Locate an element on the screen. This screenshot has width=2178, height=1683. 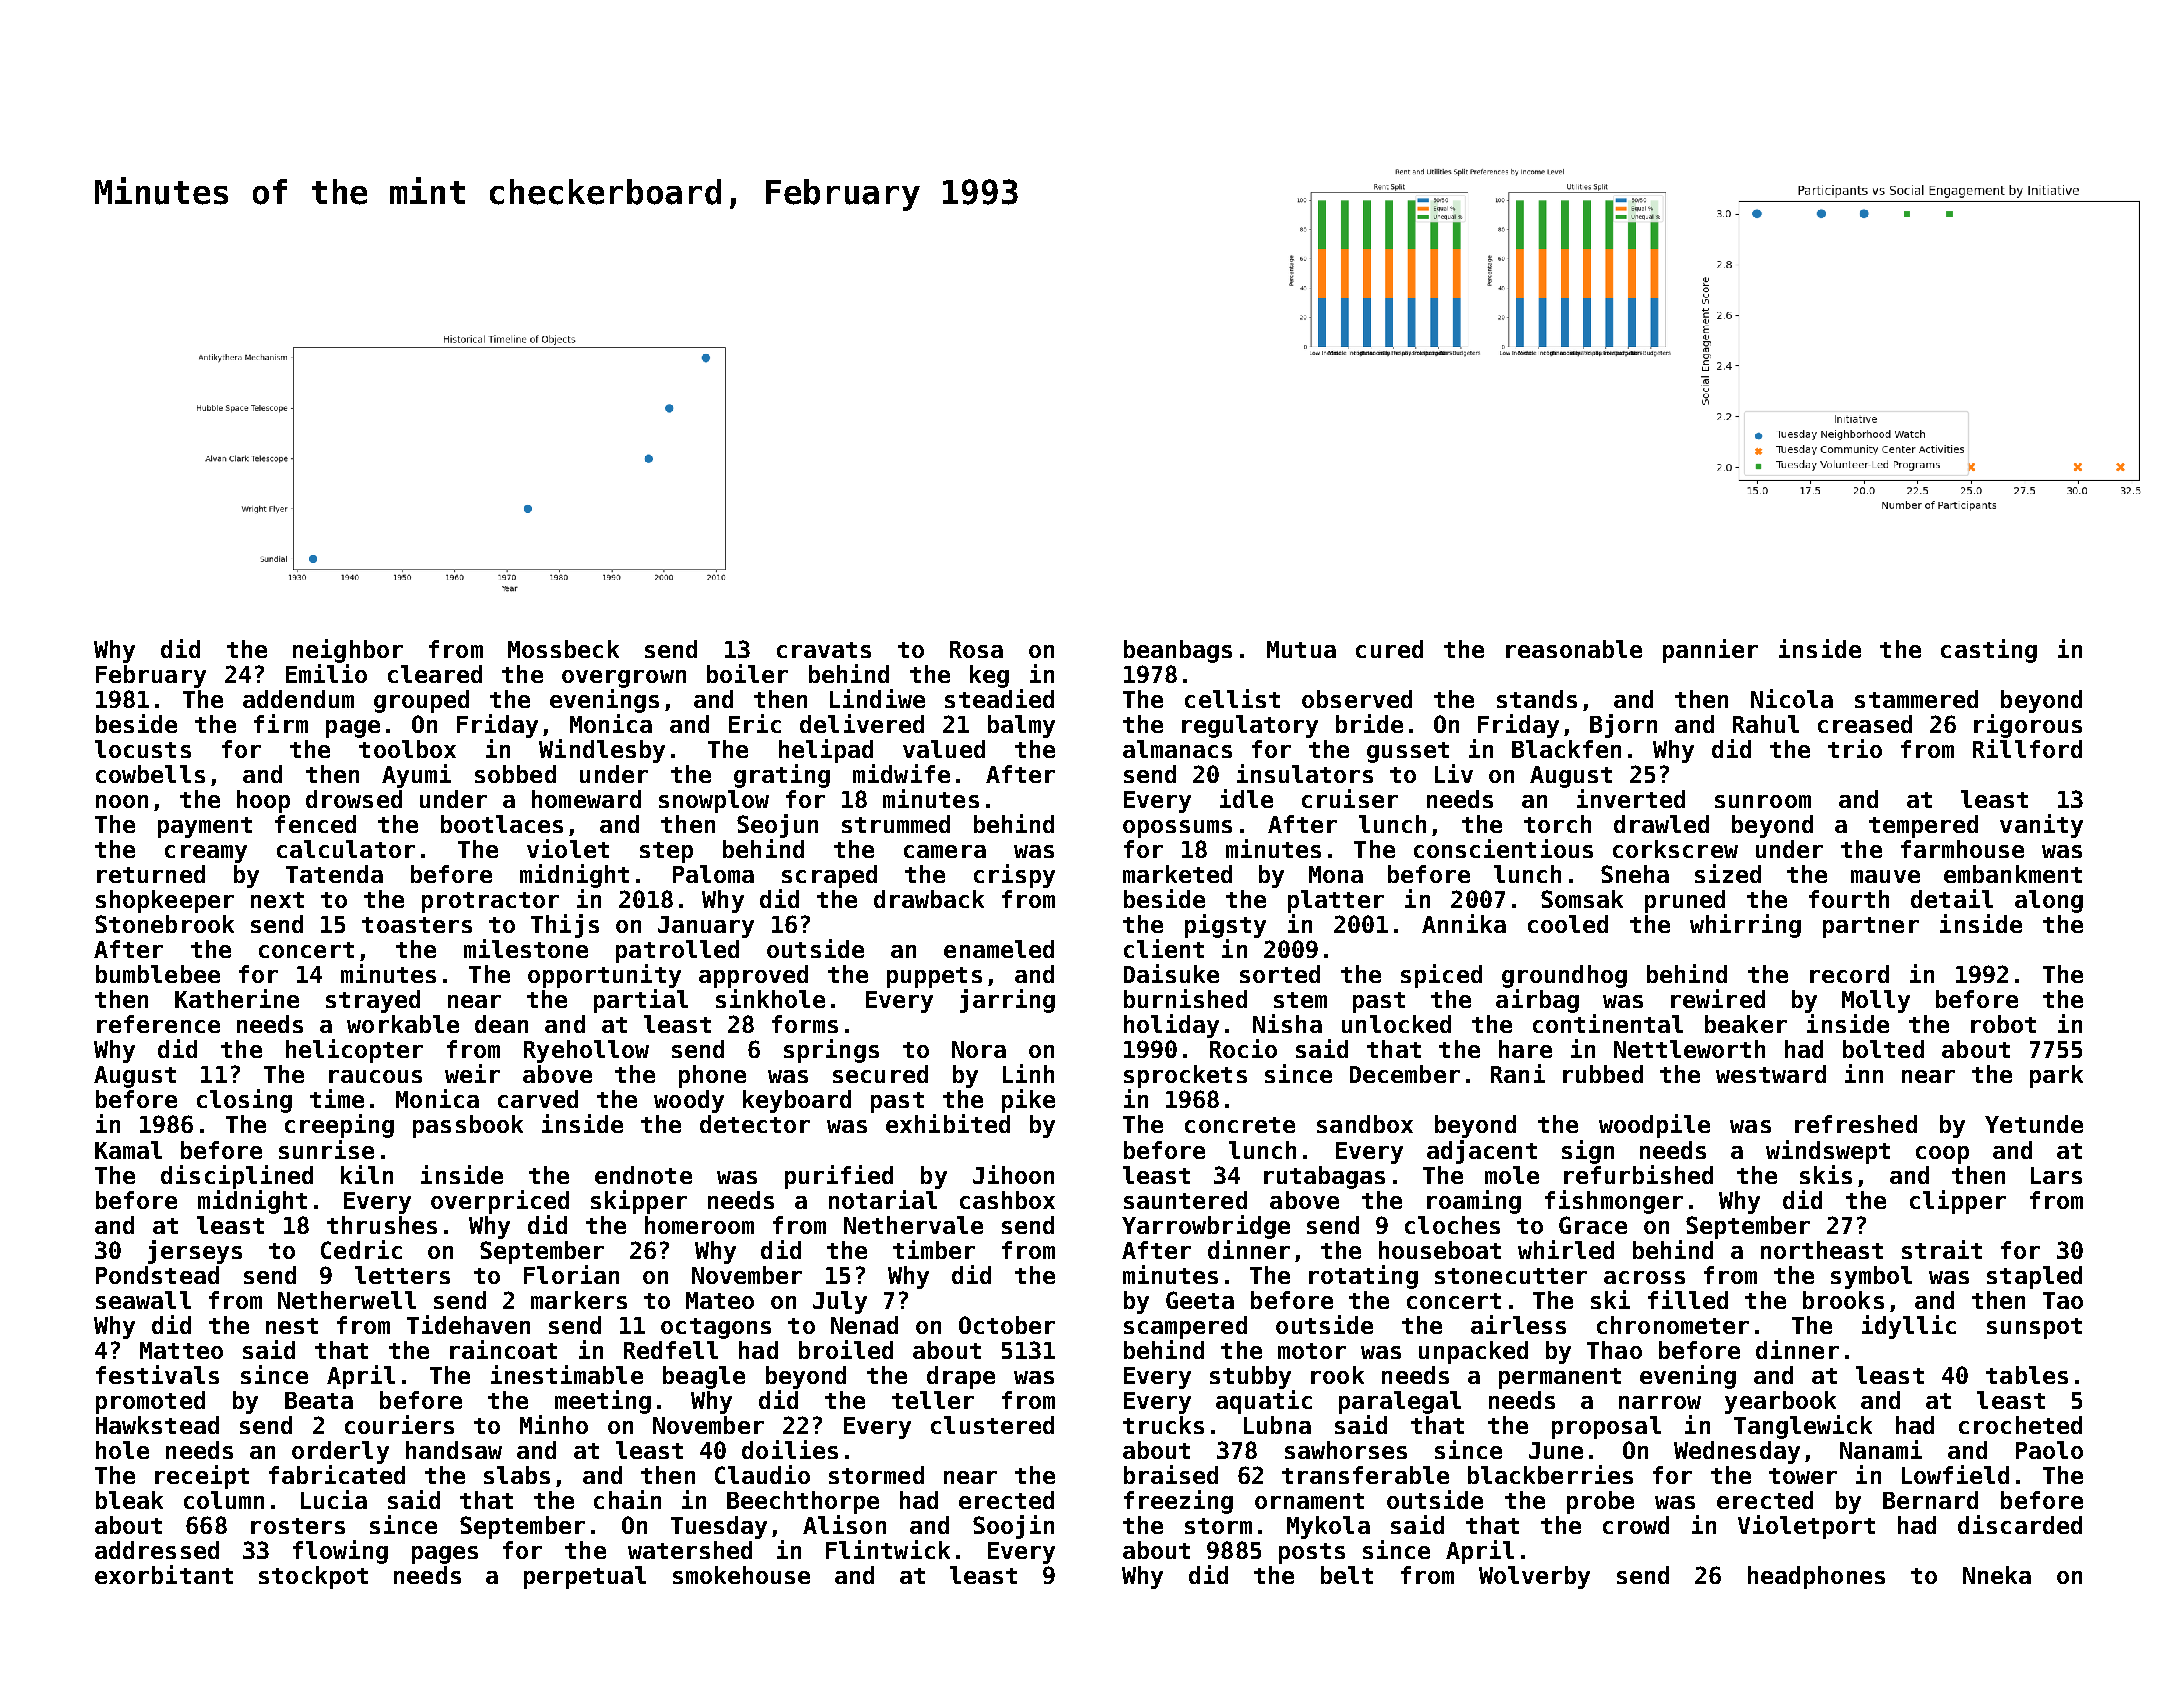
perpetual is located at coordinates (585, 1577).
